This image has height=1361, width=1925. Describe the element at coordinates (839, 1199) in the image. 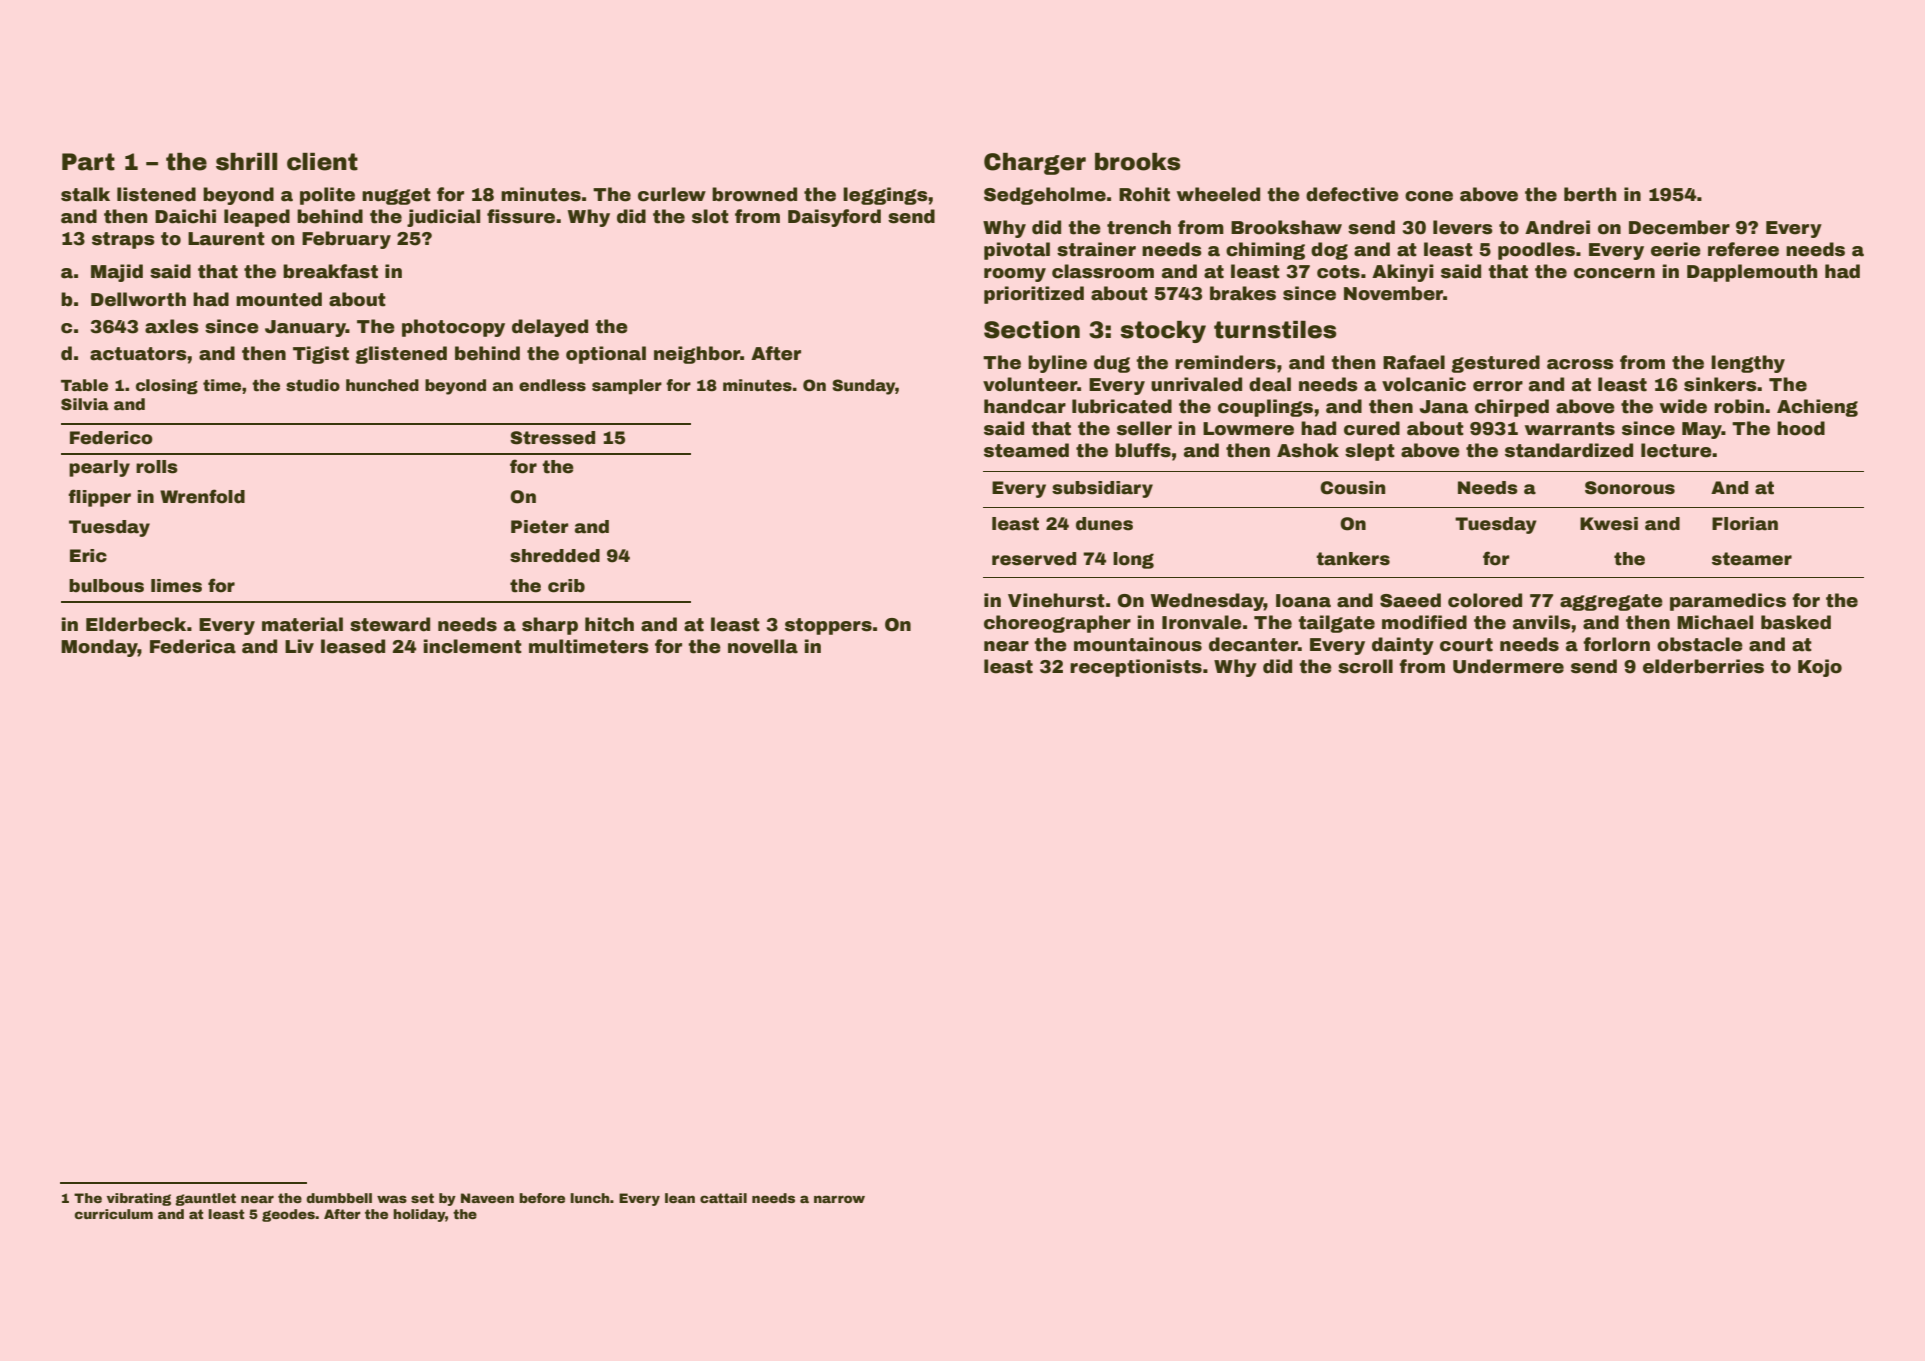

I see `narrow` at that location.
